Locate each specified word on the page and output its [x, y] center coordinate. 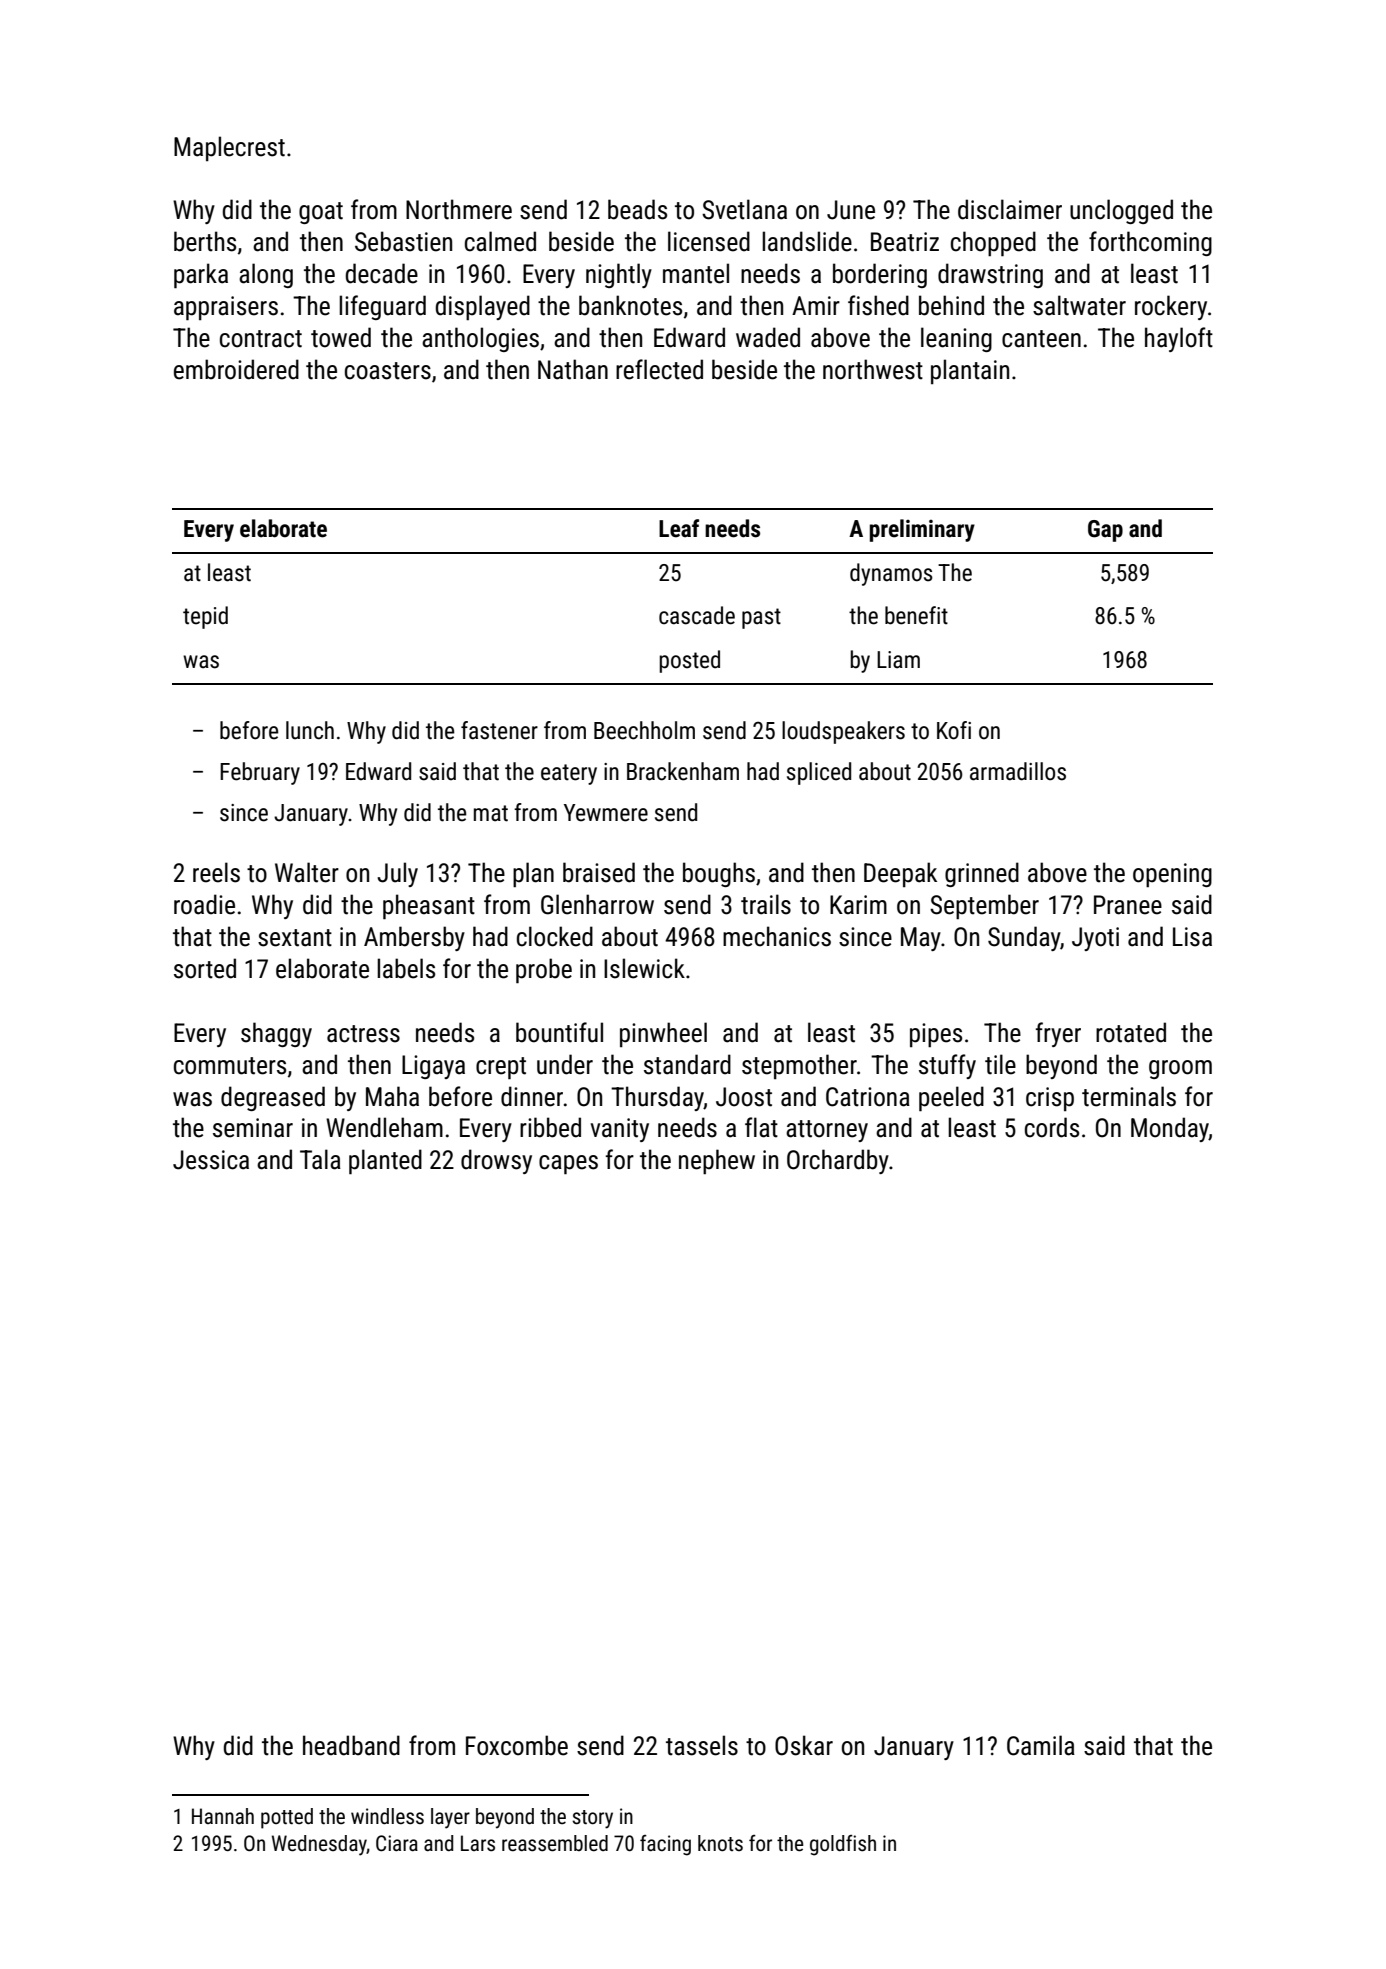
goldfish [843, 1845]
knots [720, 1843]
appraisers [226, 308]
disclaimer [1010, 209]
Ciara [397, 1843]
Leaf [679, 528]
